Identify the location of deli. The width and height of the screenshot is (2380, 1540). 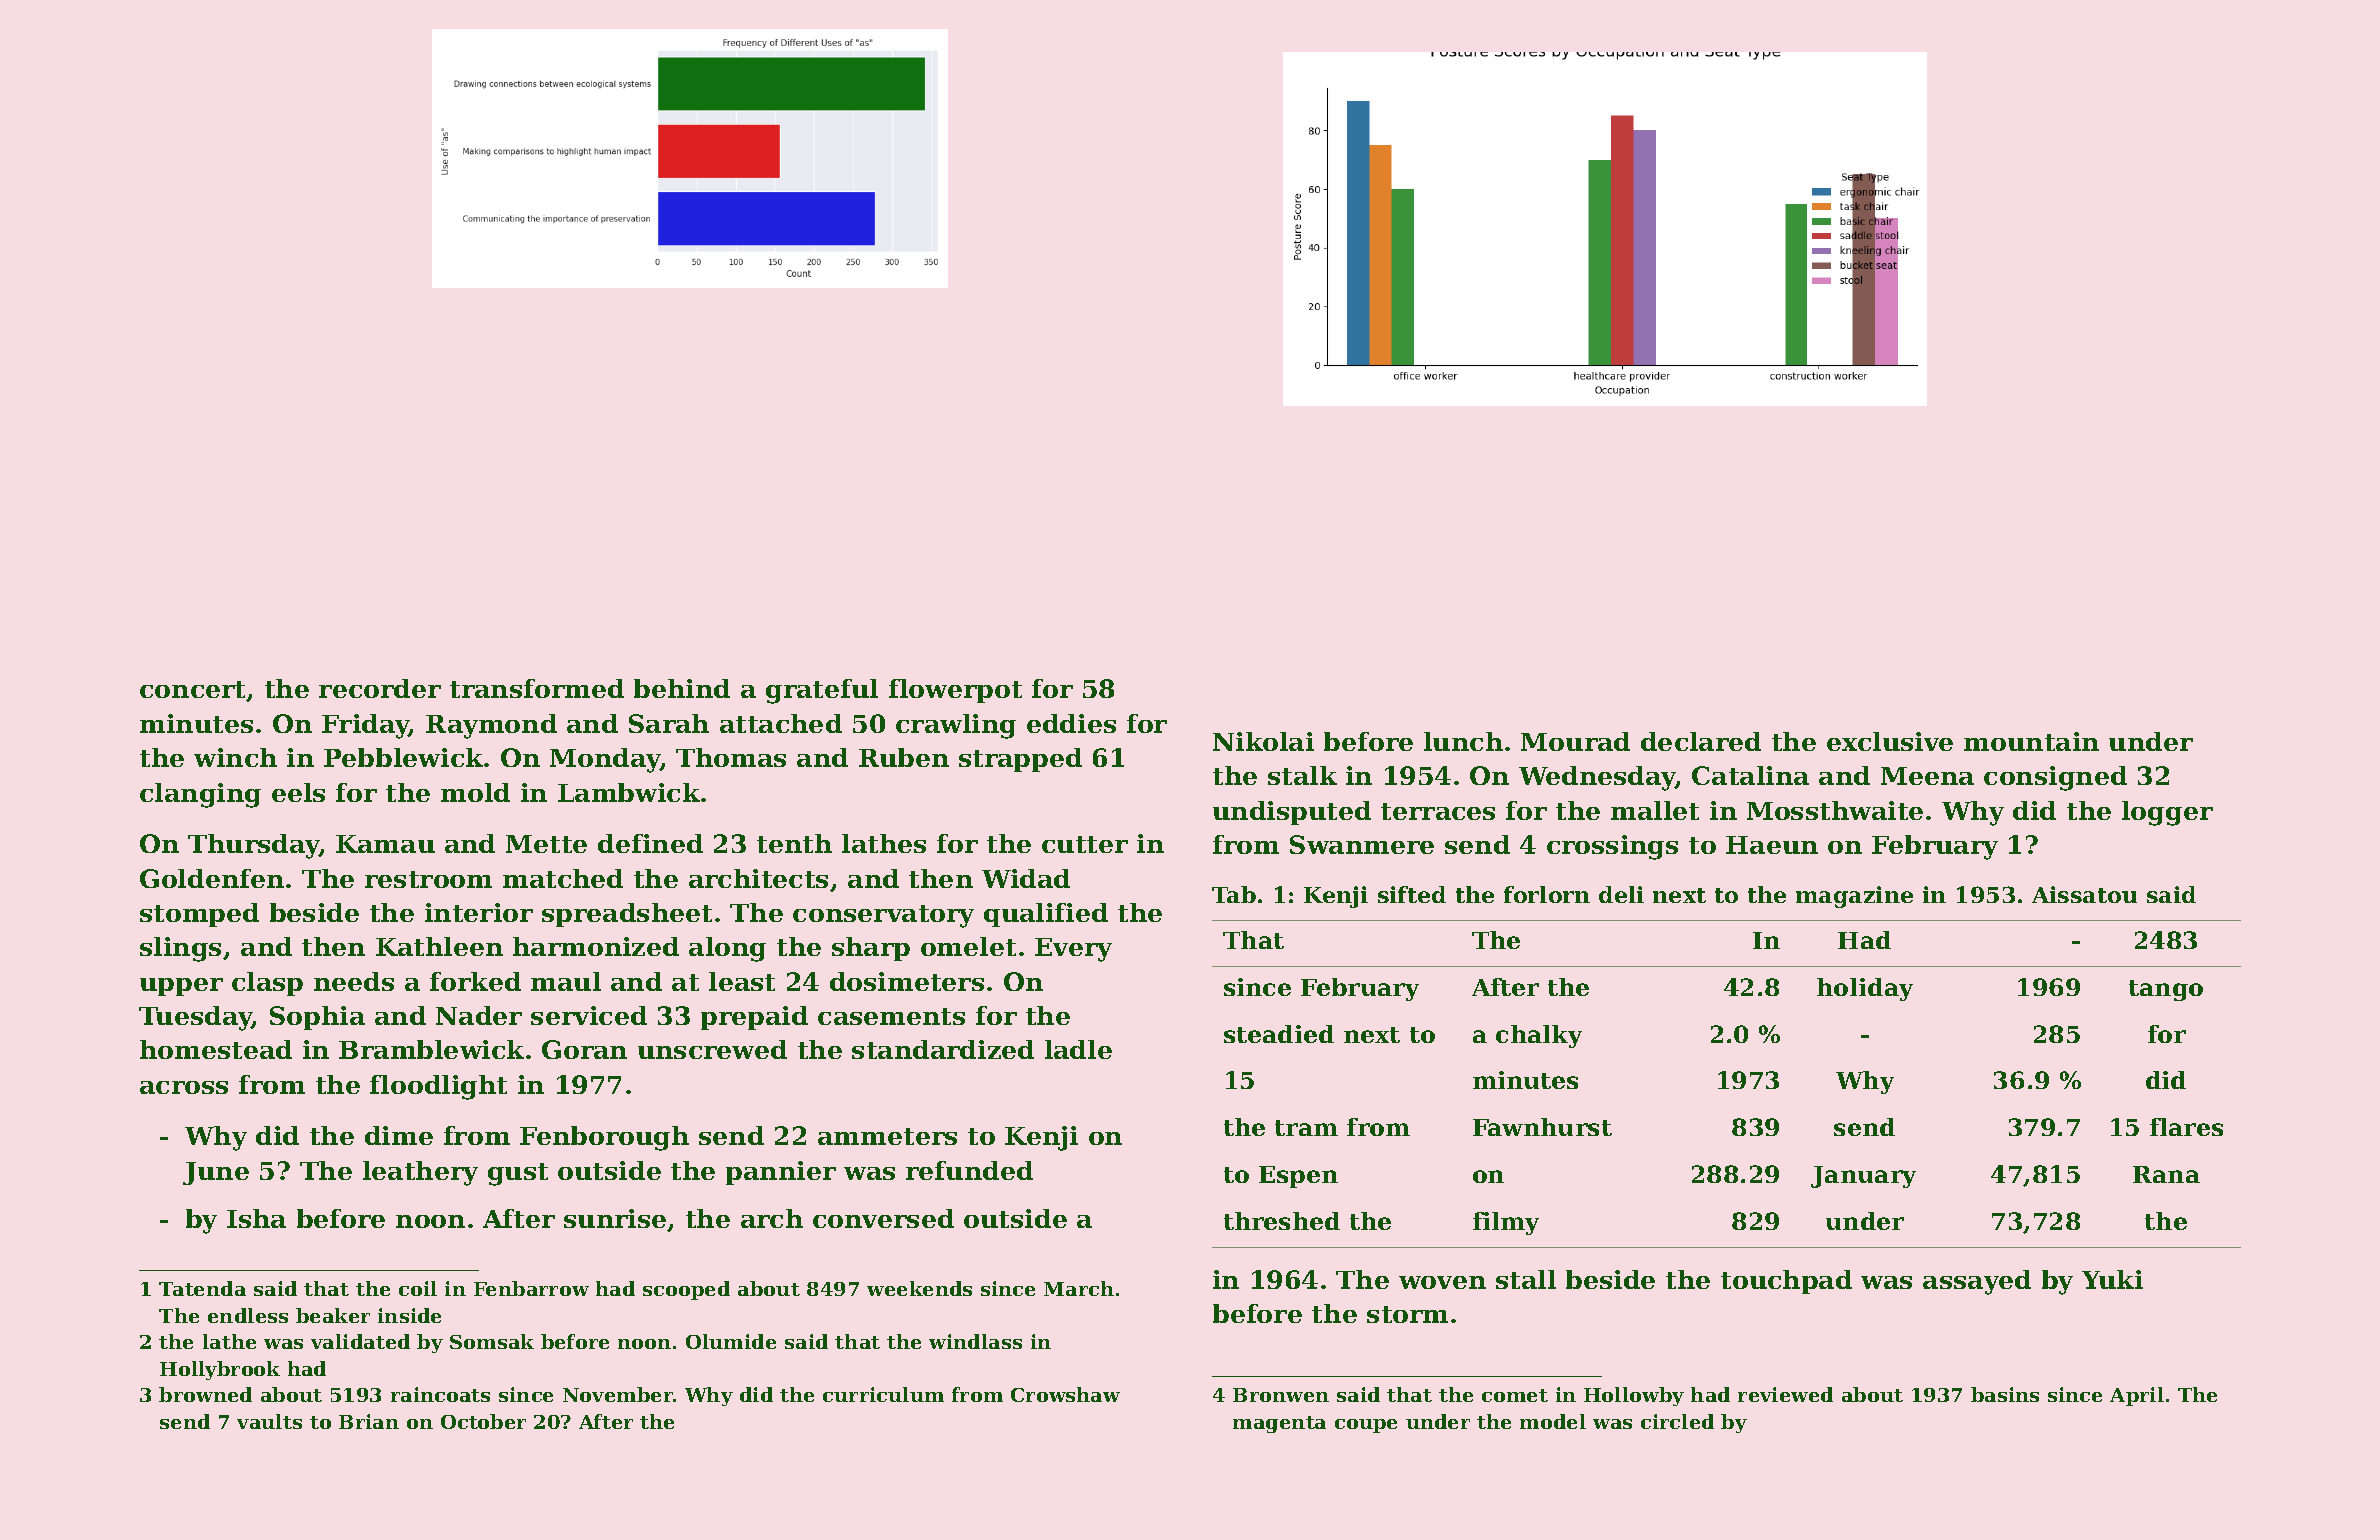
(1621, 894).
